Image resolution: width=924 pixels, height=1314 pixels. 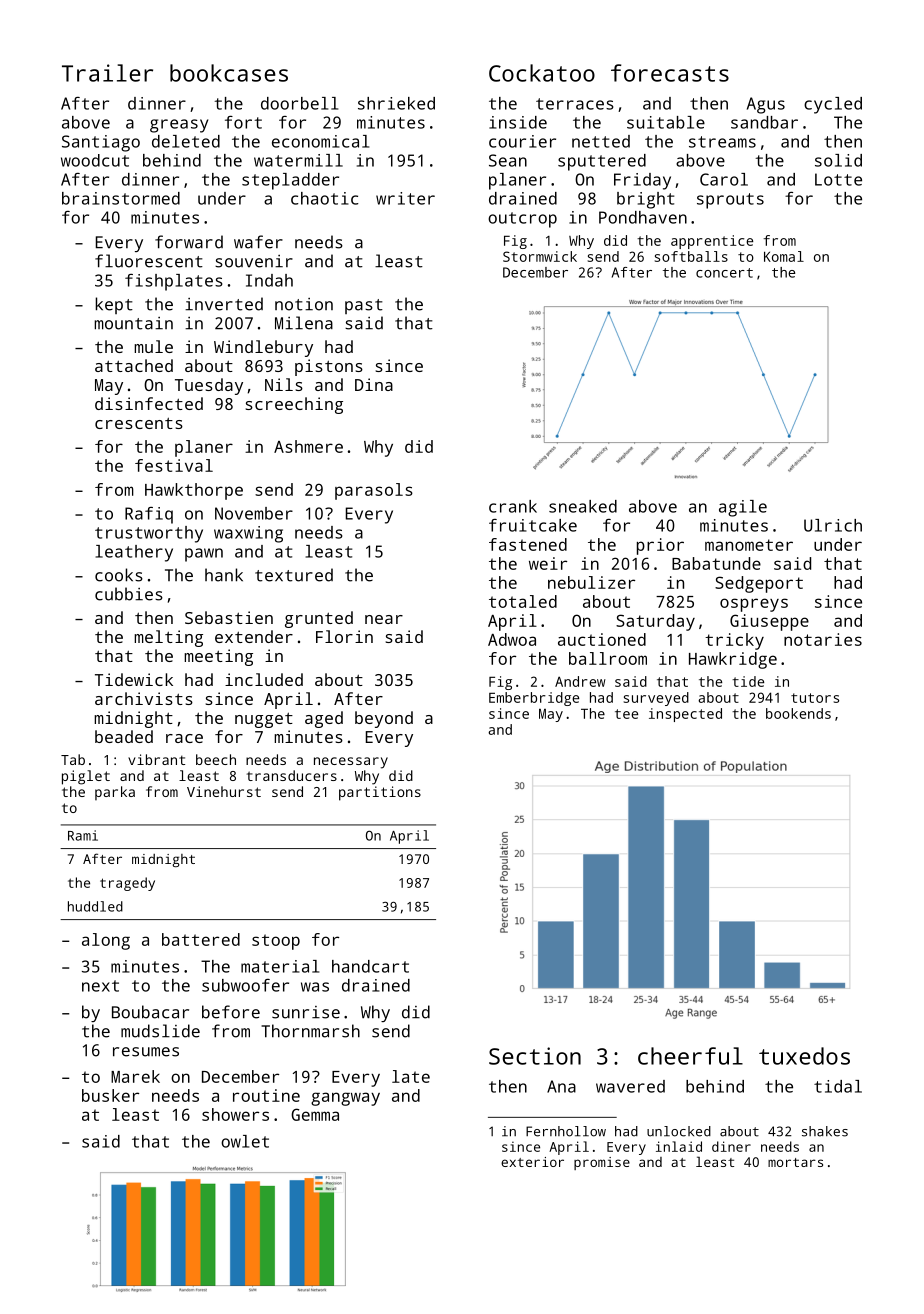 I want to click on Cockatoo, so click(x=542, y=73).
